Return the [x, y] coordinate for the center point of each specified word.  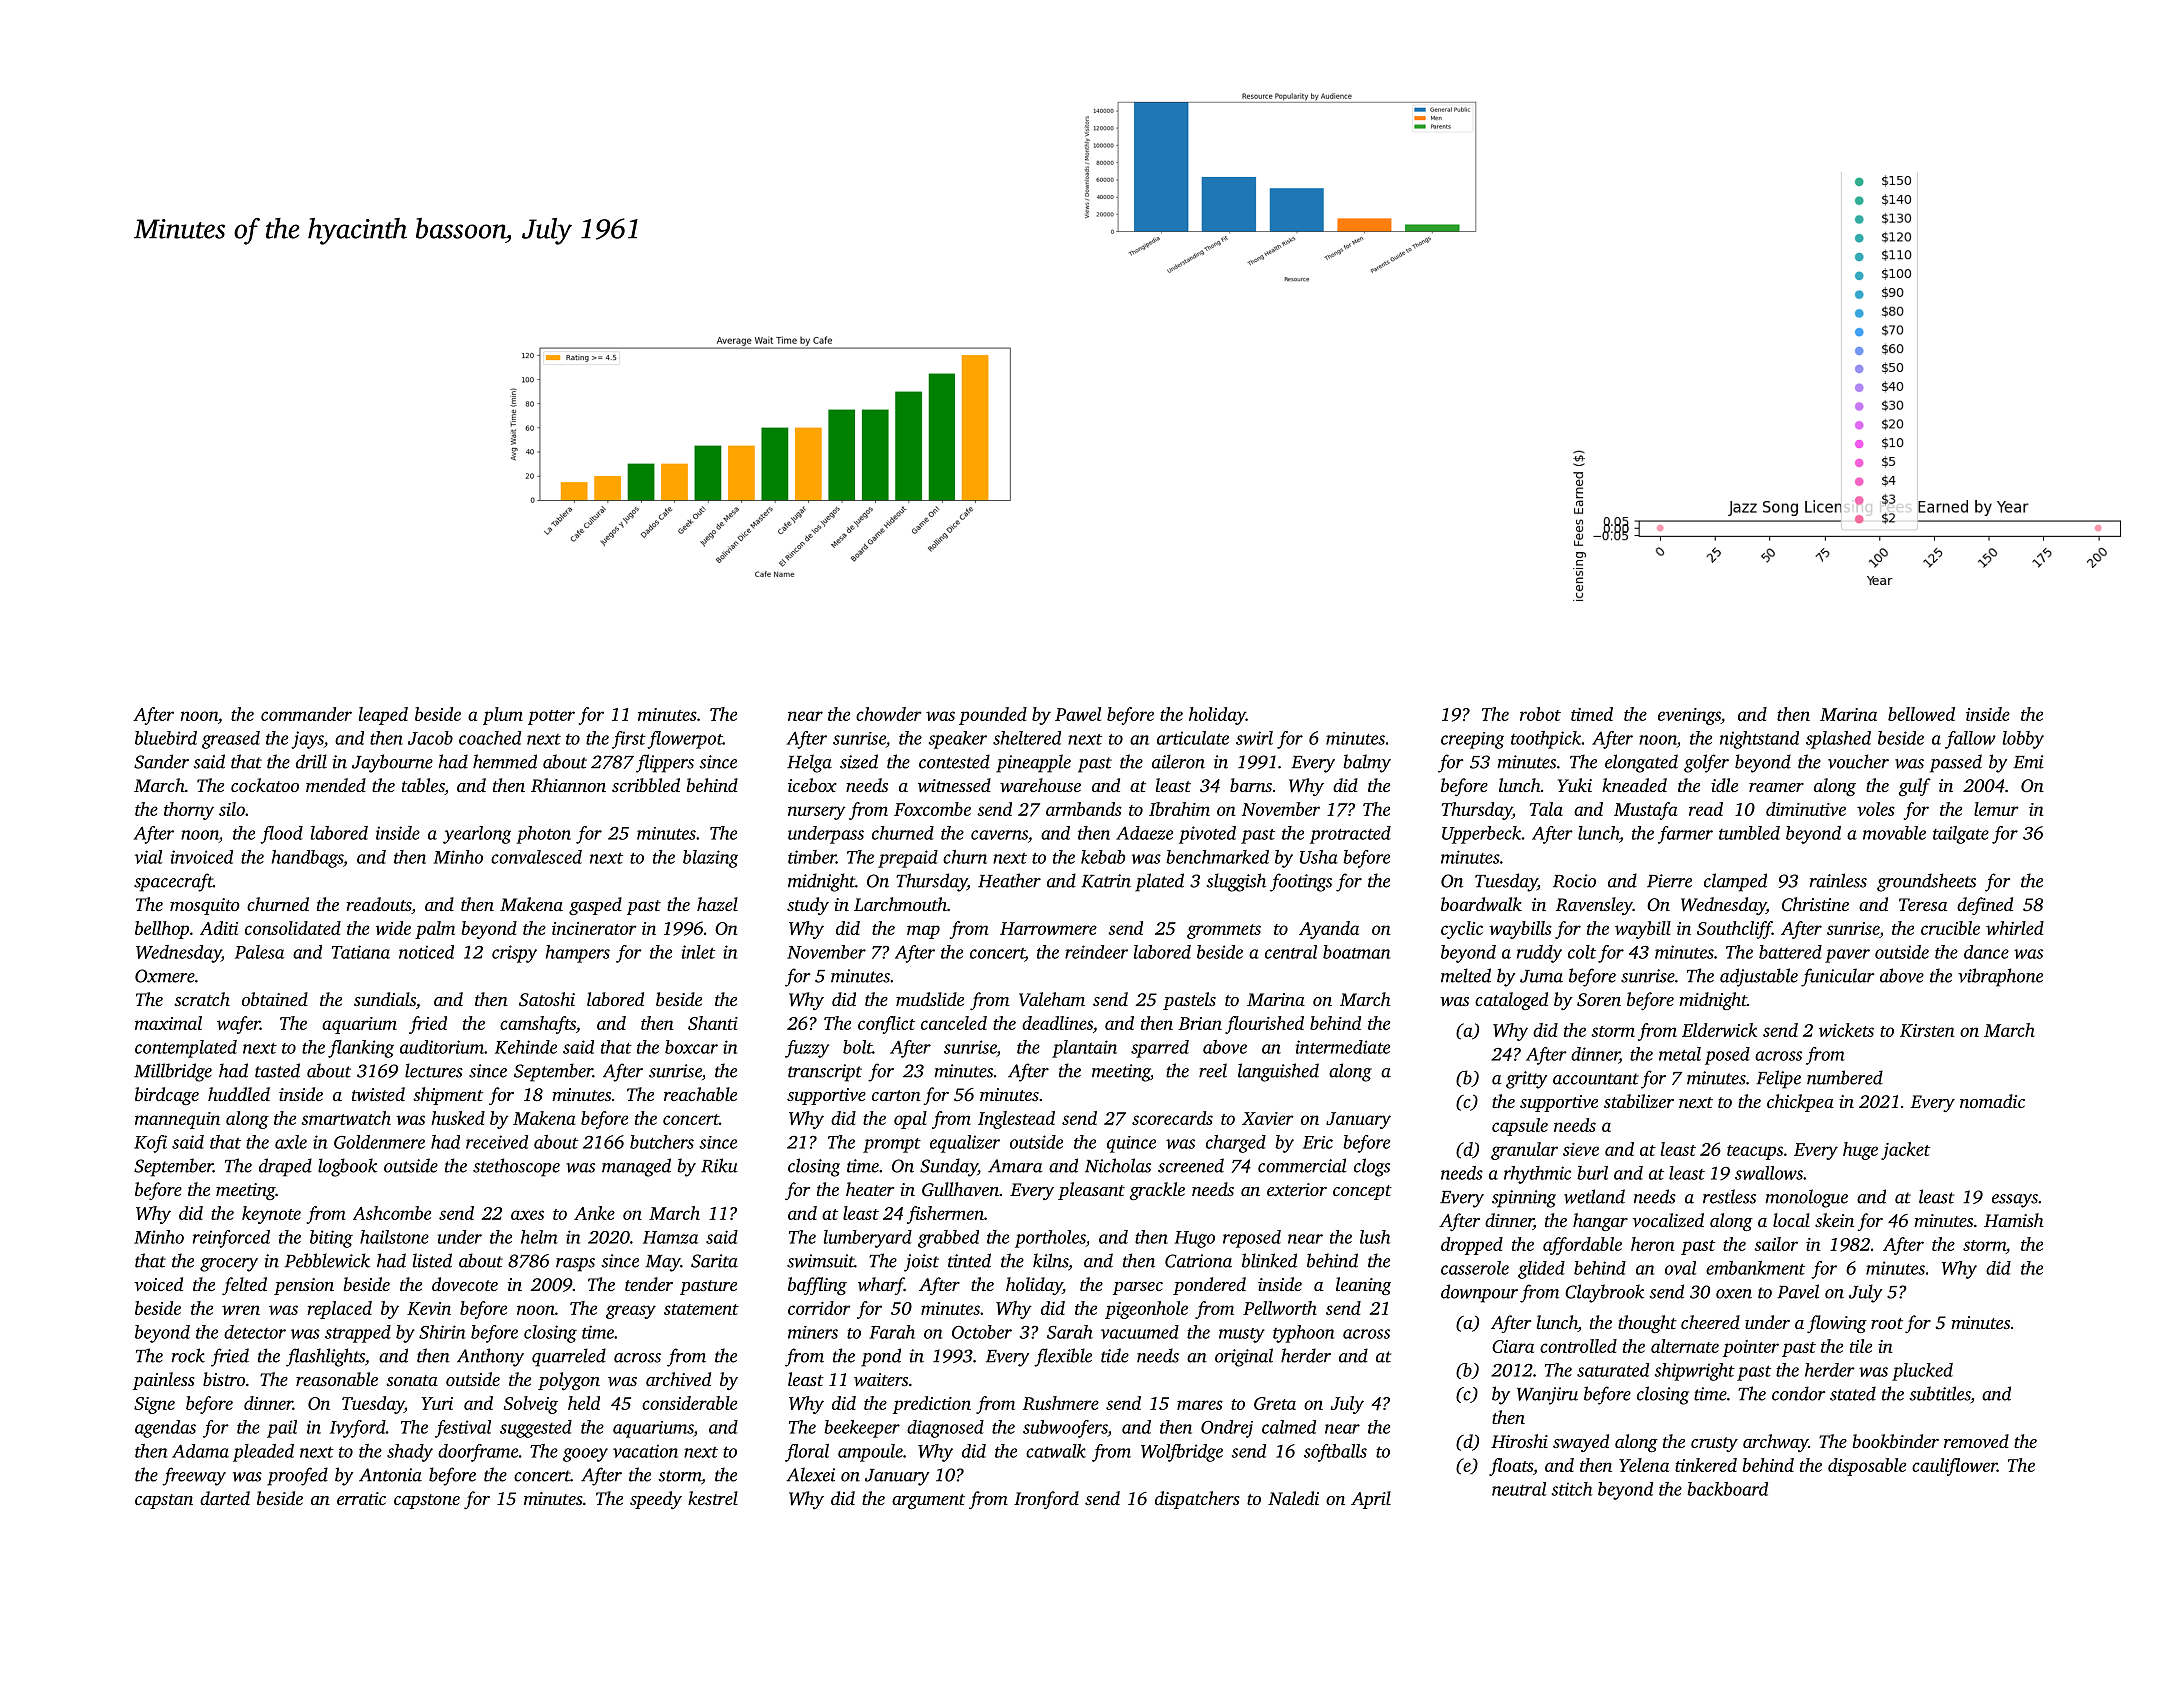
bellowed [1921, 714]
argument [928, 1501]
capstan [164, 1501]
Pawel [1078, 714]
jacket [1905, 1151]
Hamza [670, 1237]
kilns [1050, 1260]
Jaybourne [392, 763]
